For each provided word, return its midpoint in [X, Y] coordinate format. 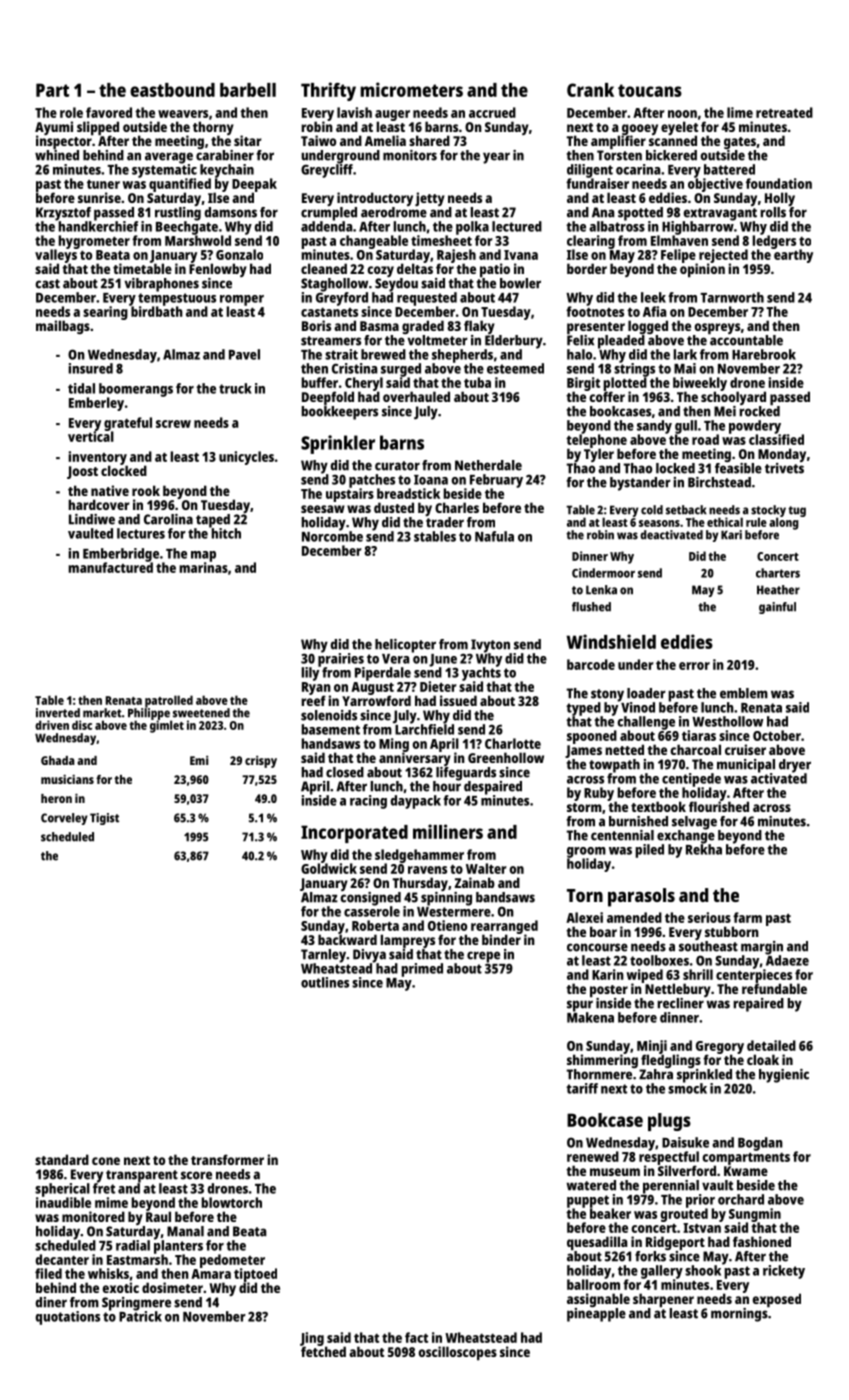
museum [615, 1172]
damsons [230, 212]
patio [495, 270]
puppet [588, 1201]
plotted [625, 384]
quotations [68, 1318]
